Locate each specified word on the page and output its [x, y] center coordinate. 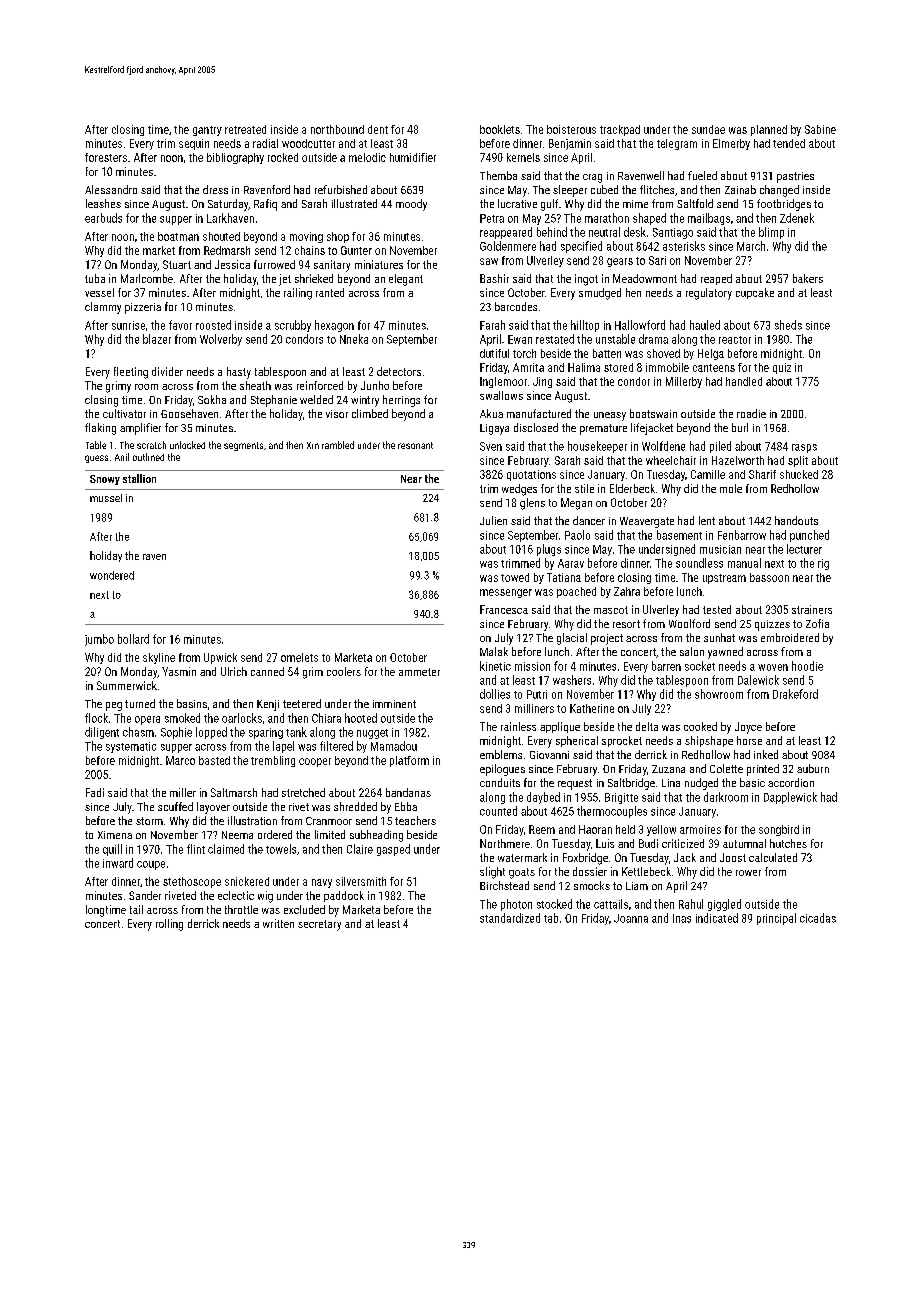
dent [378, 129]
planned [769, 130]
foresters [106, 157]
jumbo [99, 640]
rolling [169, 925]
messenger [506, 593]
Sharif [762, 474]
